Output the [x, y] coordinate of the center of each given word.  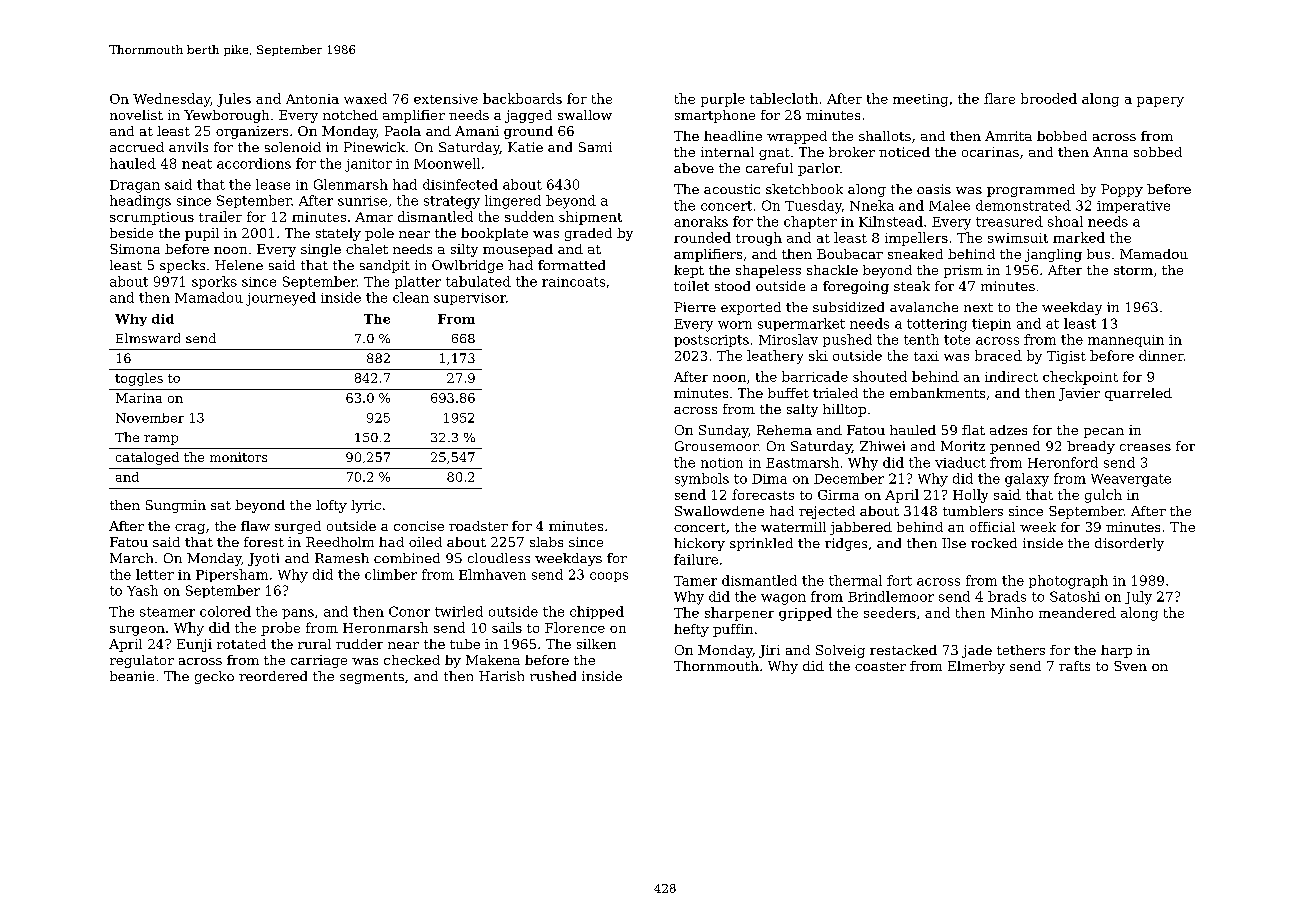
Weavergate [1131, 480]
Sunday [723, 431]
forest [264, 542]
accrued [137, 147]
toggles [139, 379]
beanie [132, 676]
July [1138, 598]
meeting [920, 100]
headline [733, 136]
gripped [805, 614]
